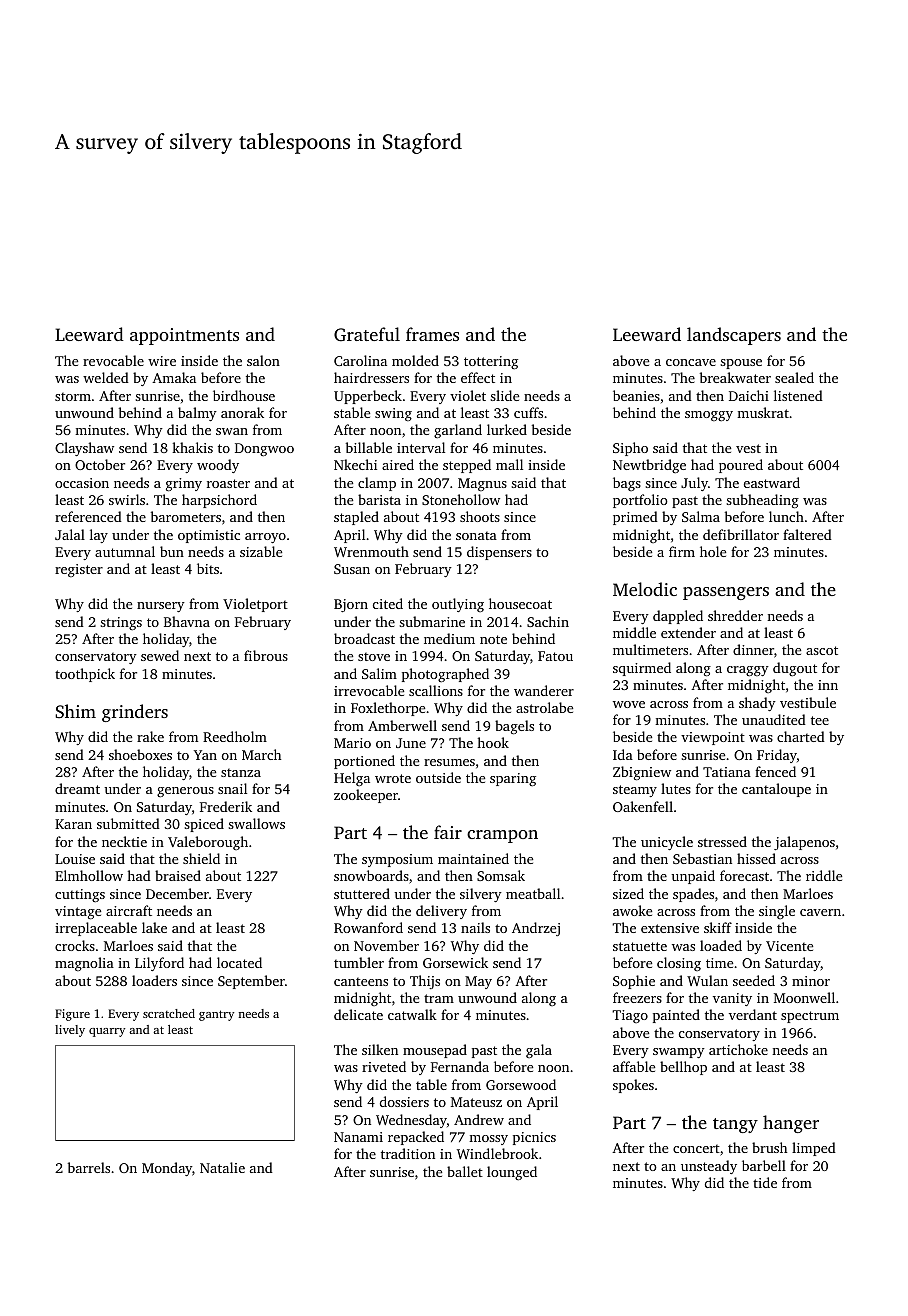 The width and height of the image is (908, 1316). Describe the element at coordinates (824, 875) in the image. I see `riddle` at that location.
